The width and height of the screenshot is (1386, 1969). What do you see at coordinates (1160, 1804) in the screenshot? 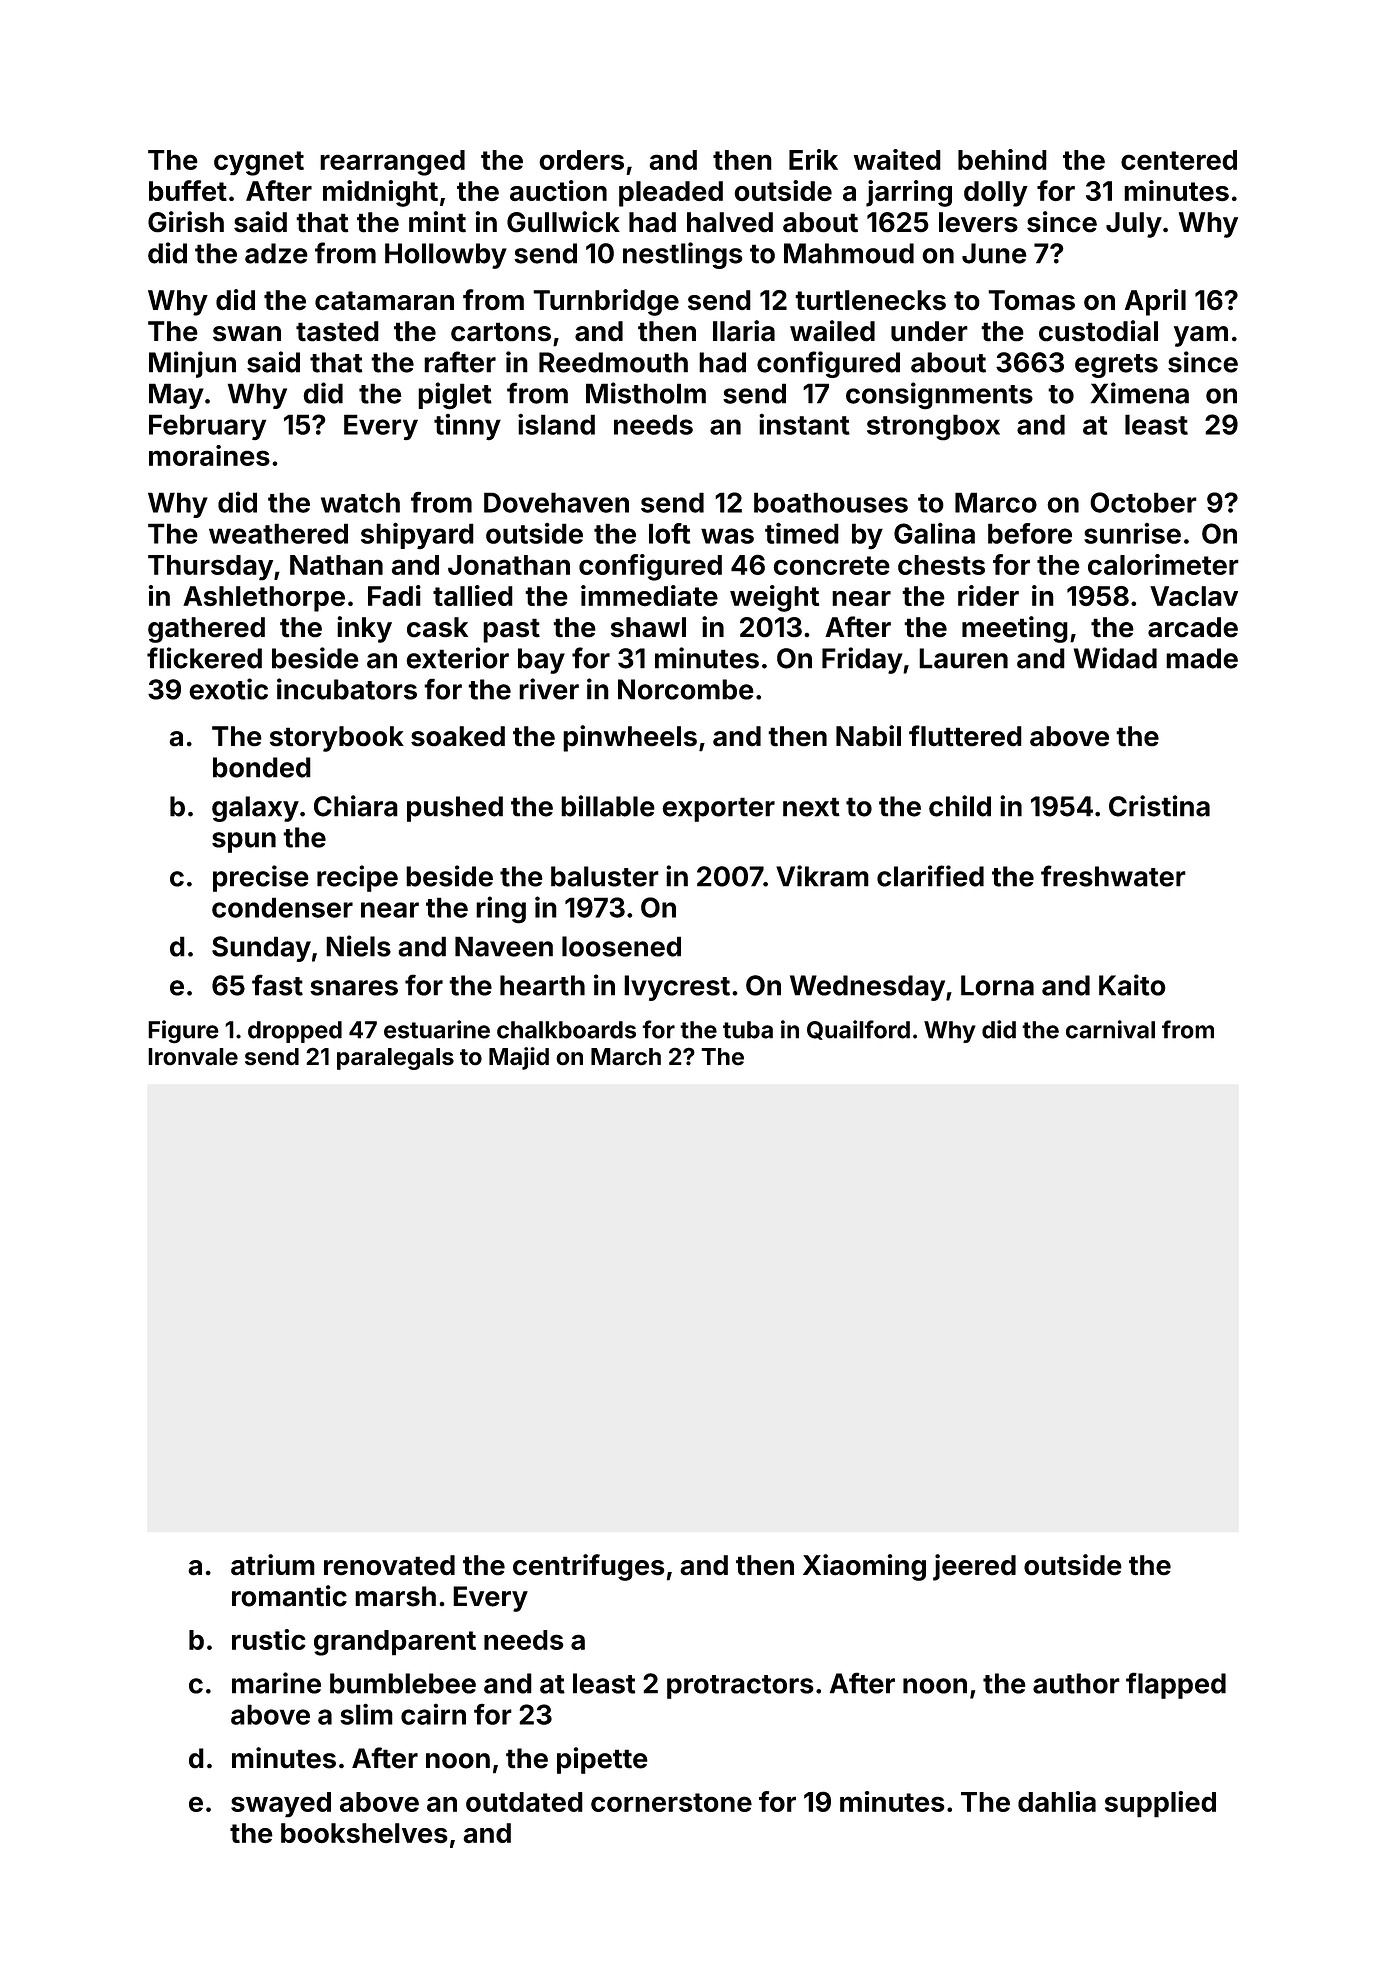
I see `supplied` at bounding box center [1160, 1804].
